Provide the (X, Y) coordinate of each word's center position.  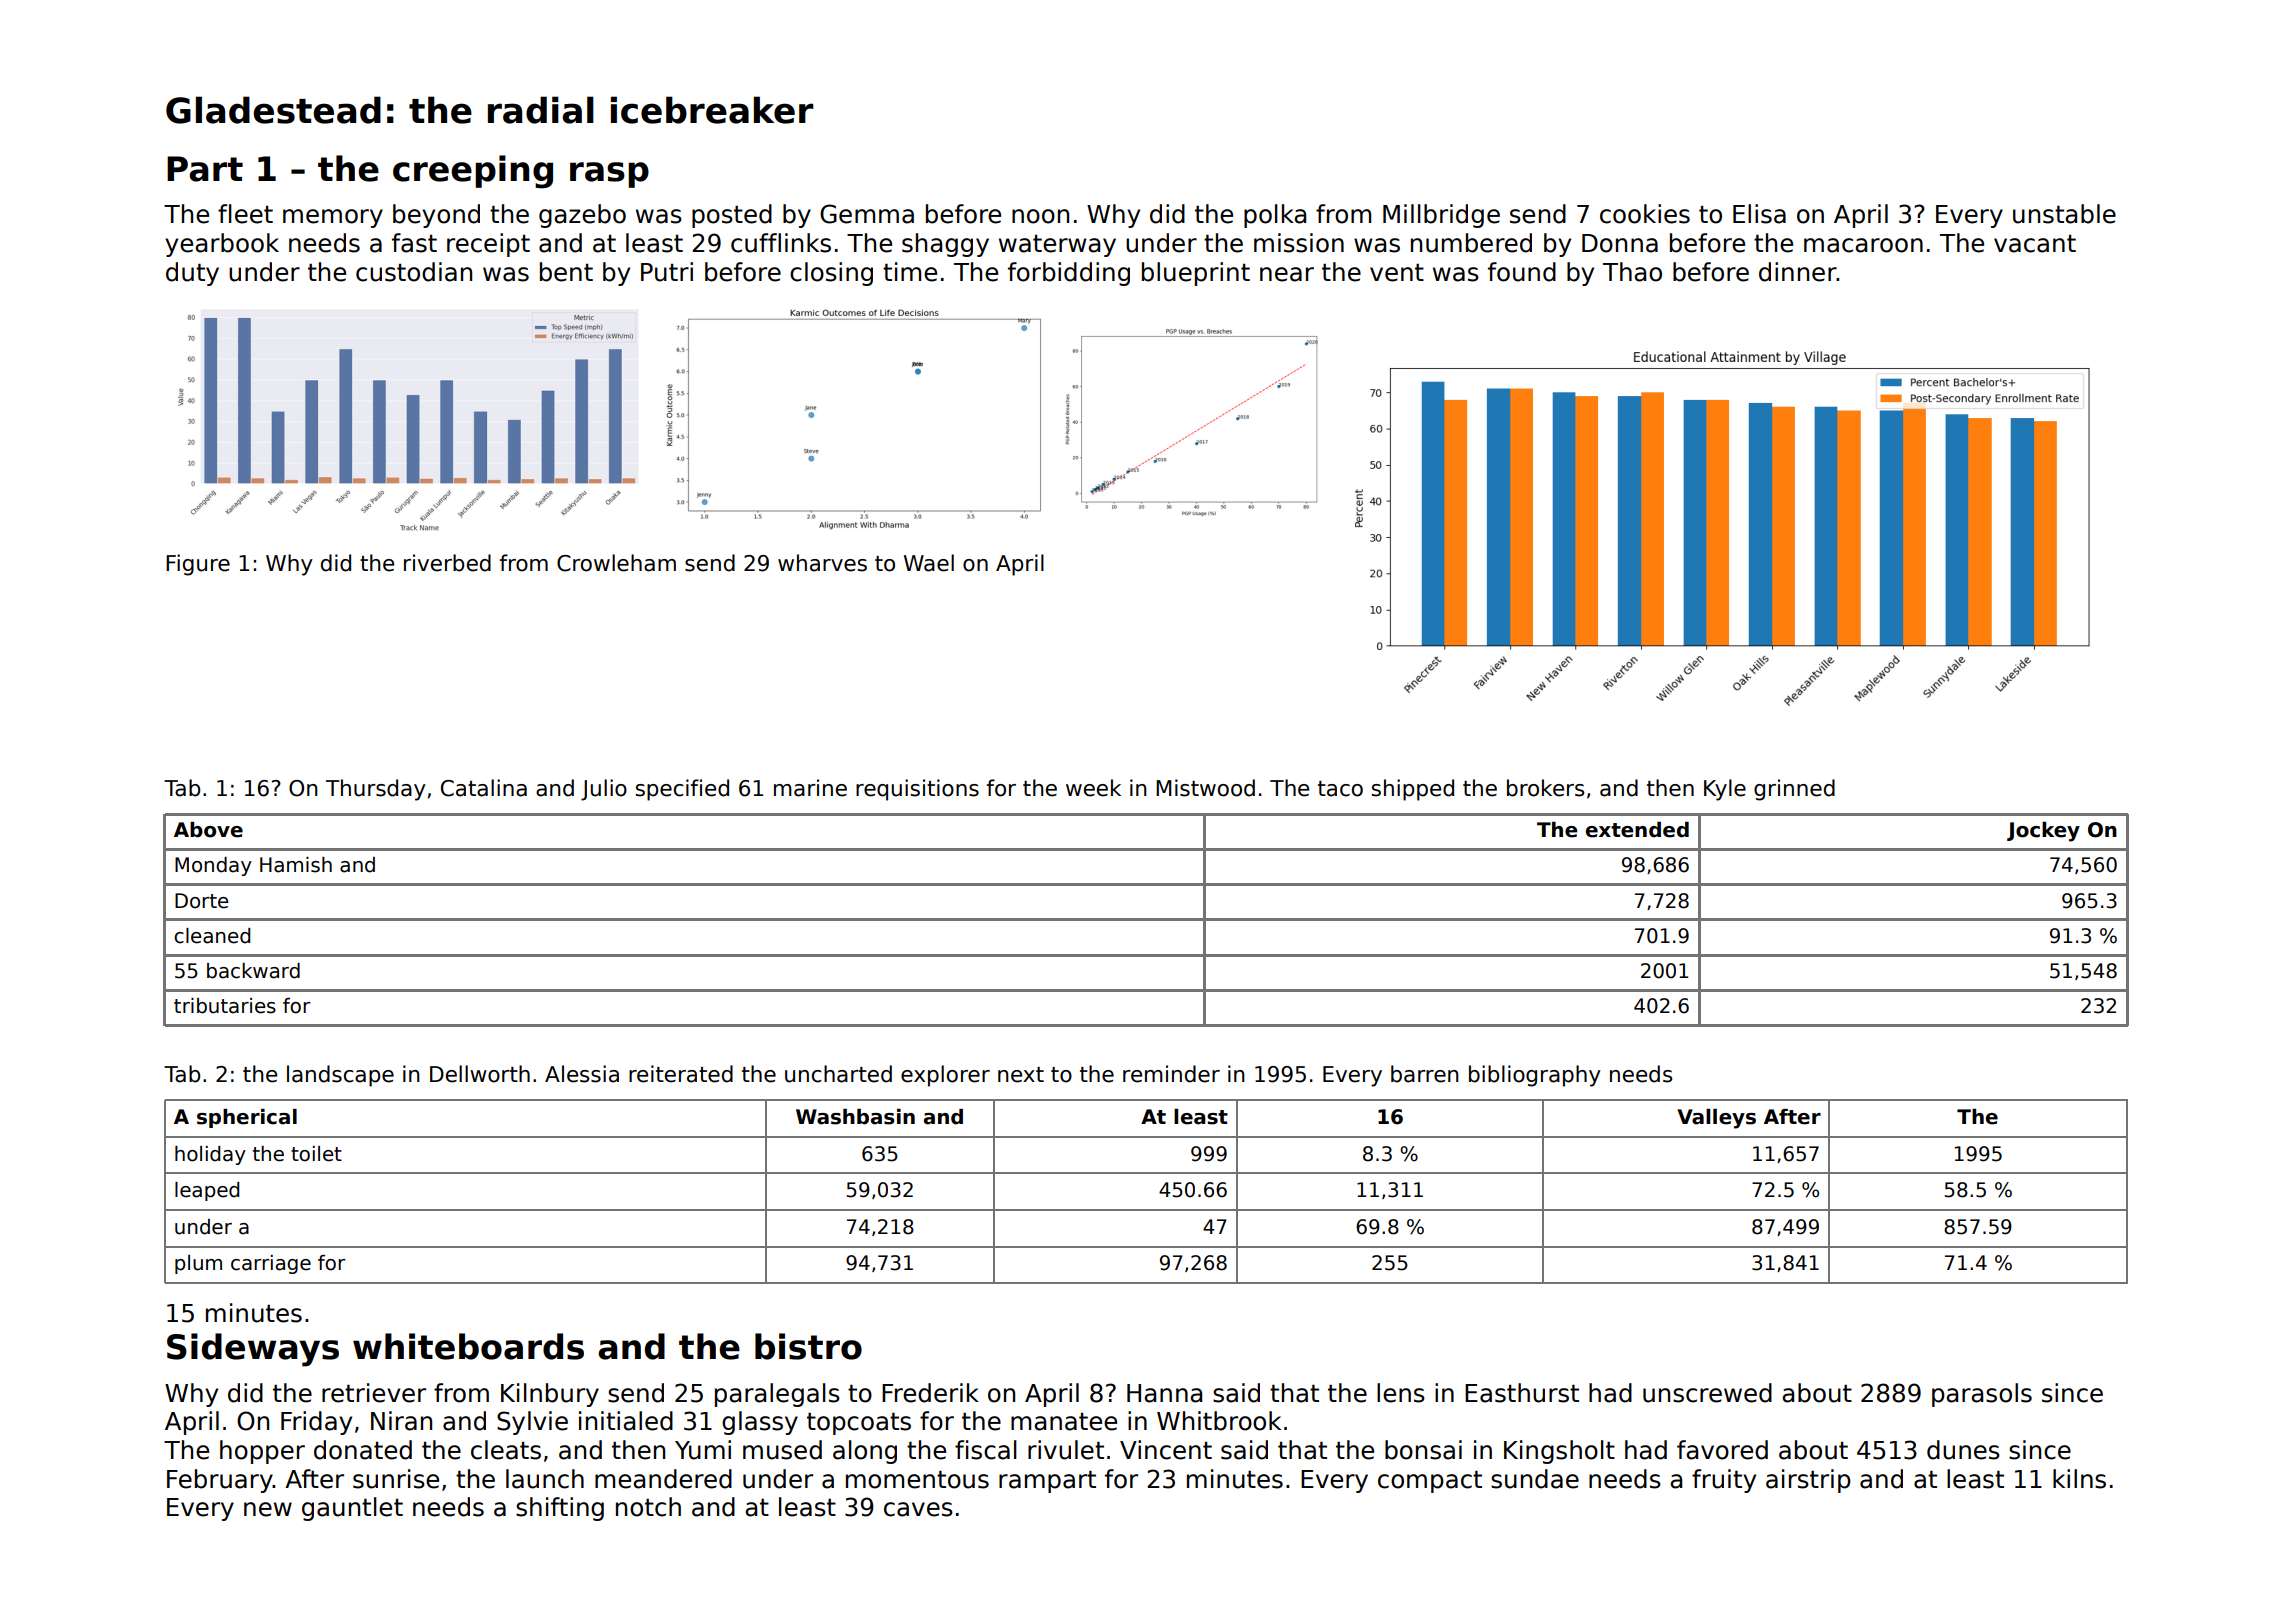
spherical (247, 1118)
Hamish (296, 865)
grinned (1794, 790)
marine (810, 788)
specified (682, 790)
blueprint (1196, 274)
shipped (1412, 790)
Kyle (1725, 790)
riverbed (447, 563)
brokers (1545, 788)
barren (1425, 1074)
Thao (1632, 272)
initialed (626, 1421)
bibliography (1535, 1076)
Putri (667, 272)
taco (1340, 789)
